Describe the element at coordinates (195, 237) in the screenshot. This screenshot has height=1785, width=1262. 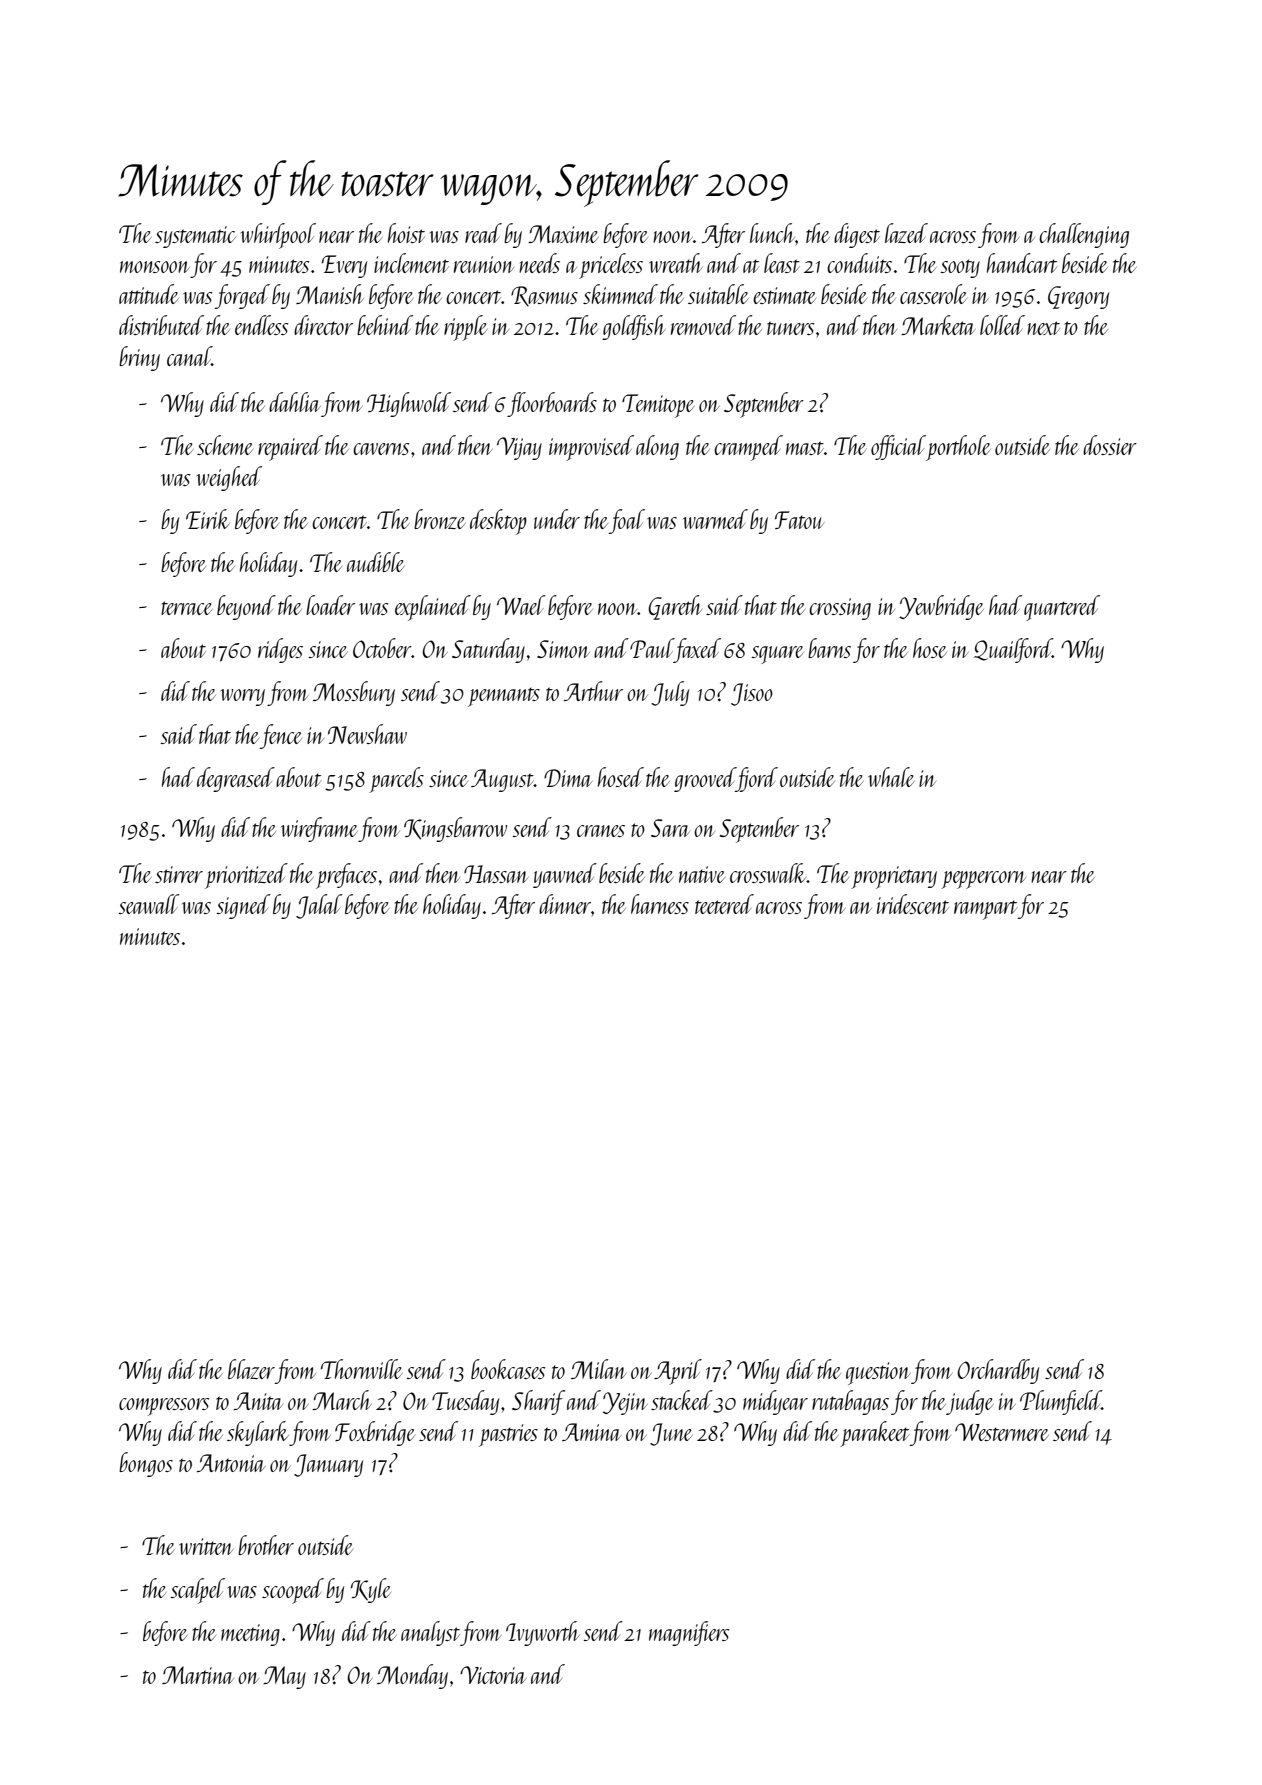
I see `systematic` at that location.
